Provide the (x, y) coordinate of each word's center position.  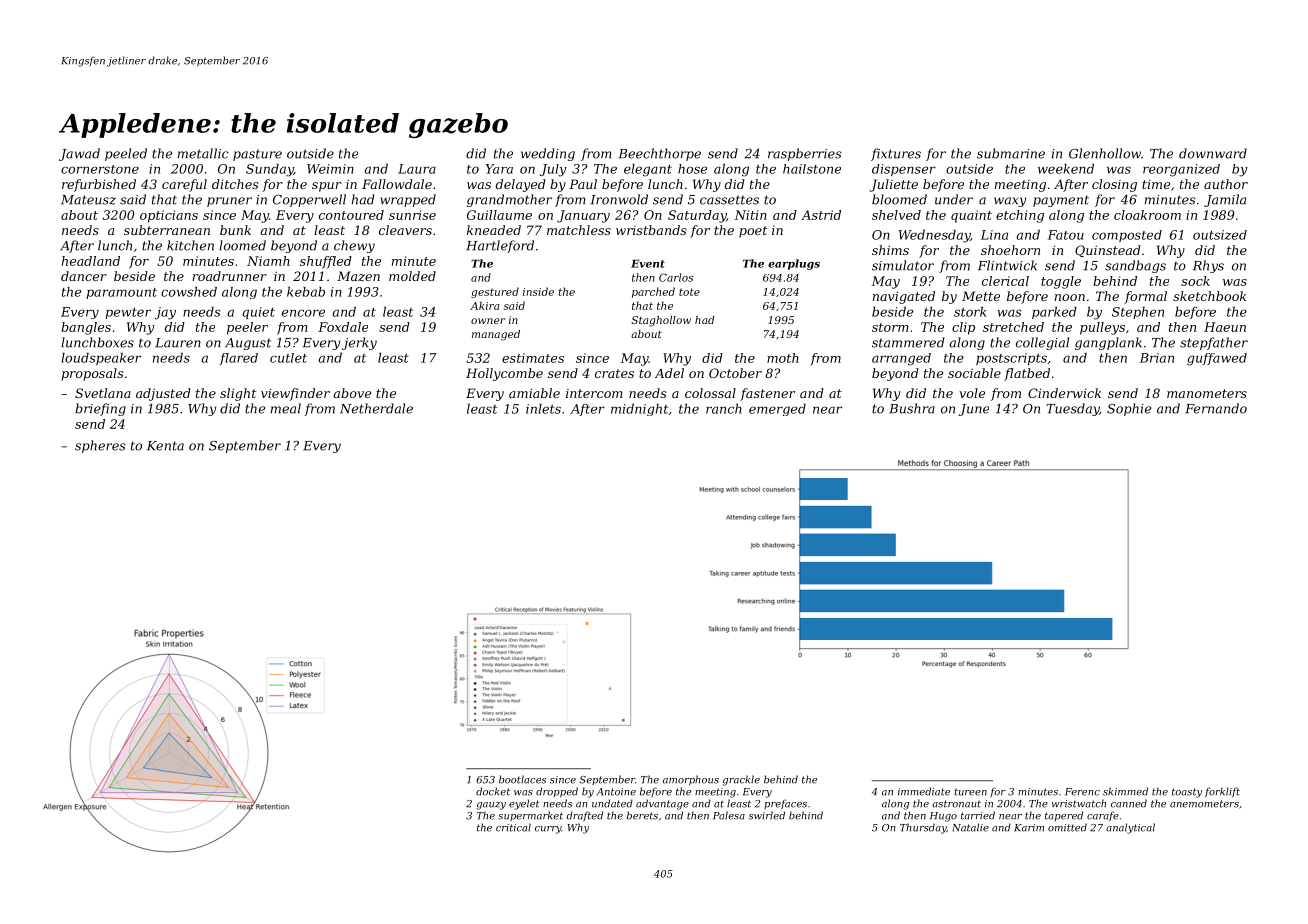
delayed (521, 185)
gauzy (491, 806)
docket (493, 791)
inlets (543, 409)
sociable (974, 373)
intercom (594, 393)
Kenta (165, 446)
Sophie (1129, 409)
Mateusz (88, 200)
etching (1020, 216)
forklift (1222, 792)
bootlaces (522, 779)
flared (239, 359)
